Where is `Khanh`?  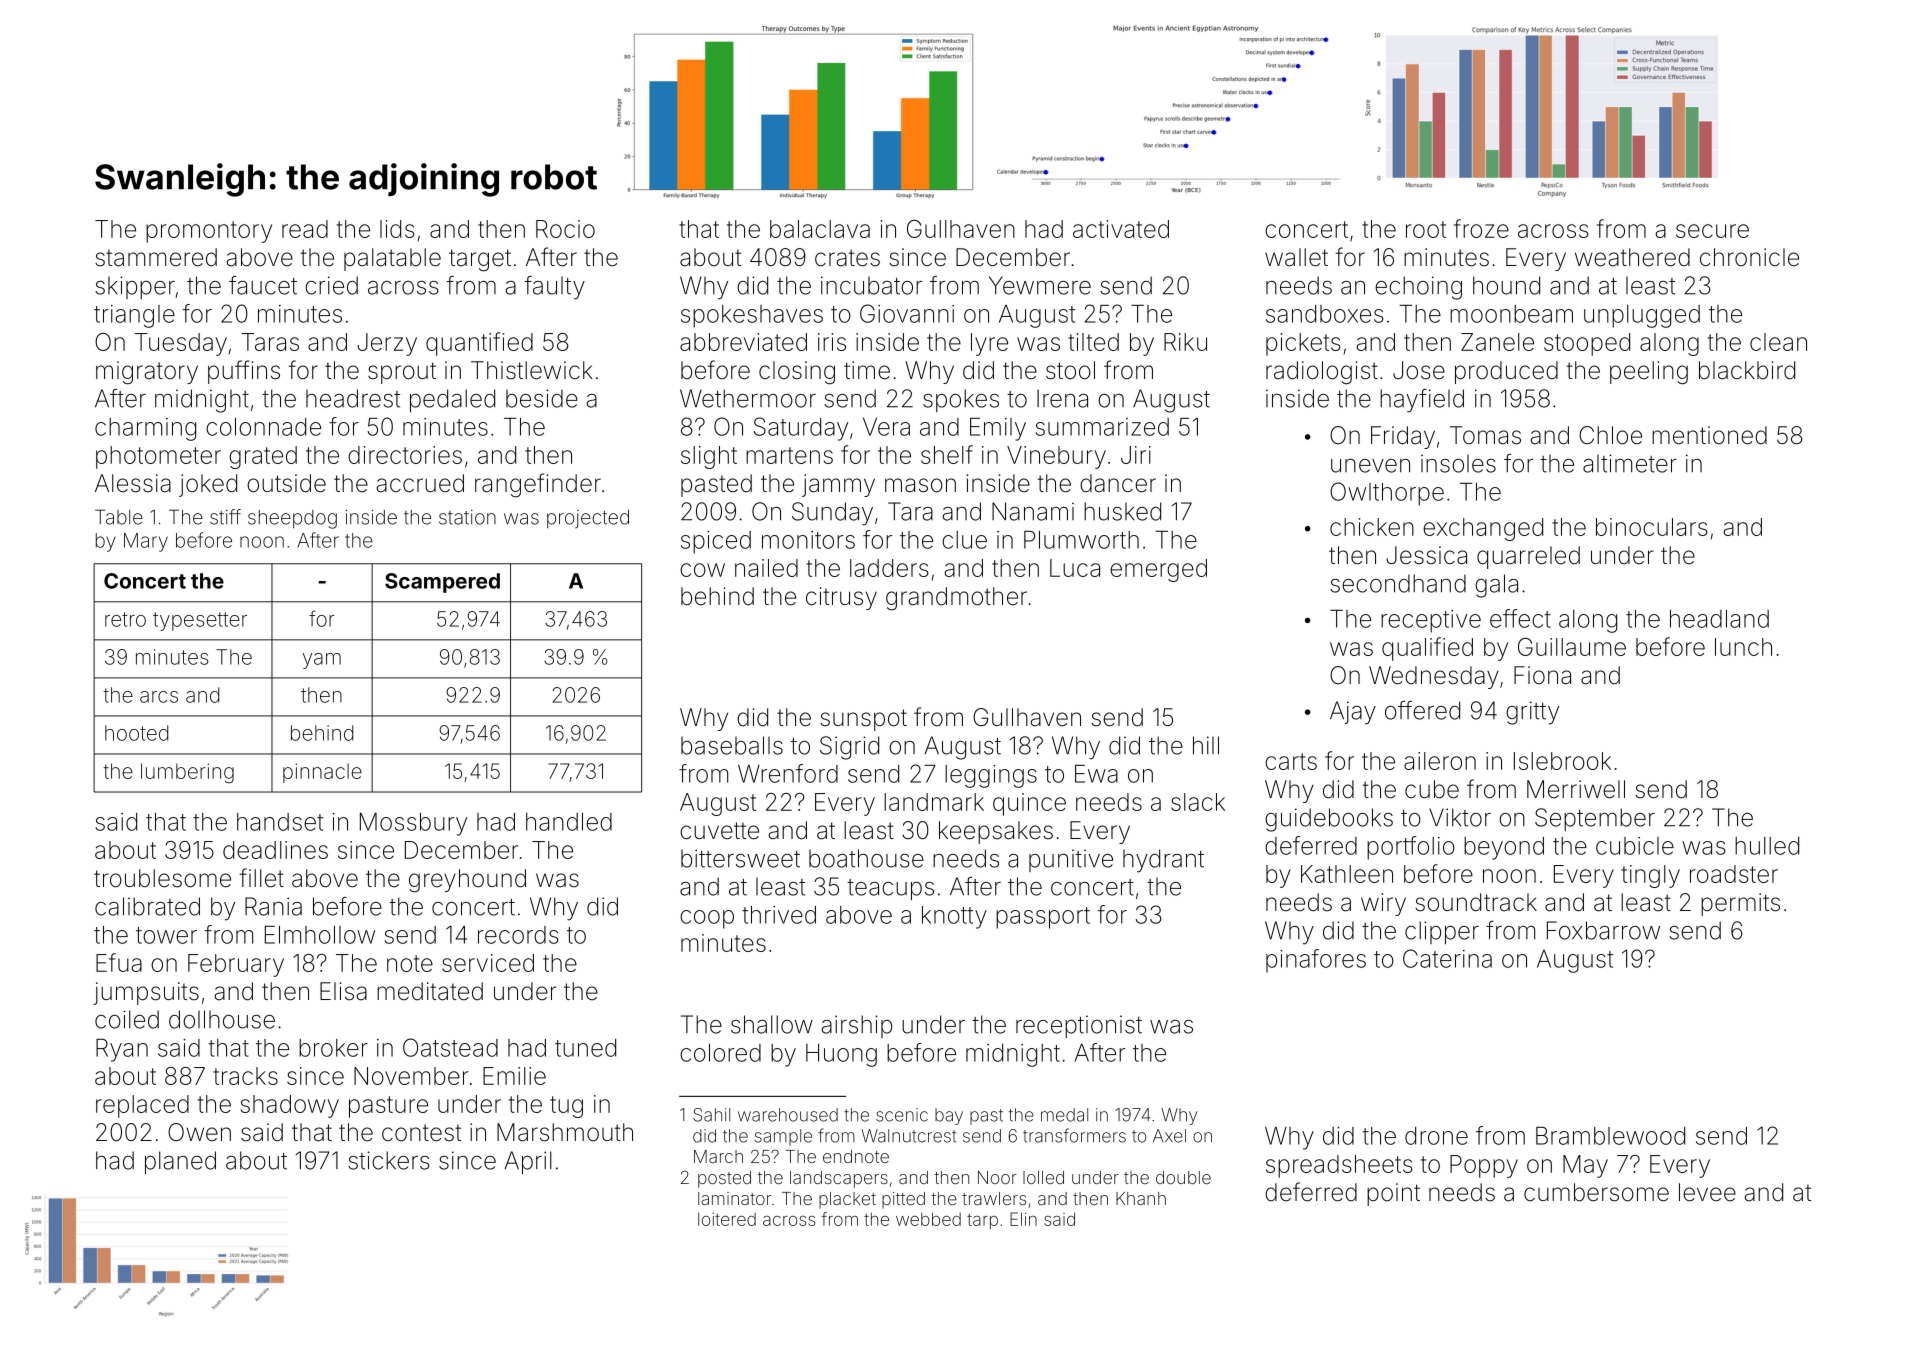
Khanh is located at coordinates (1141, 1198).
